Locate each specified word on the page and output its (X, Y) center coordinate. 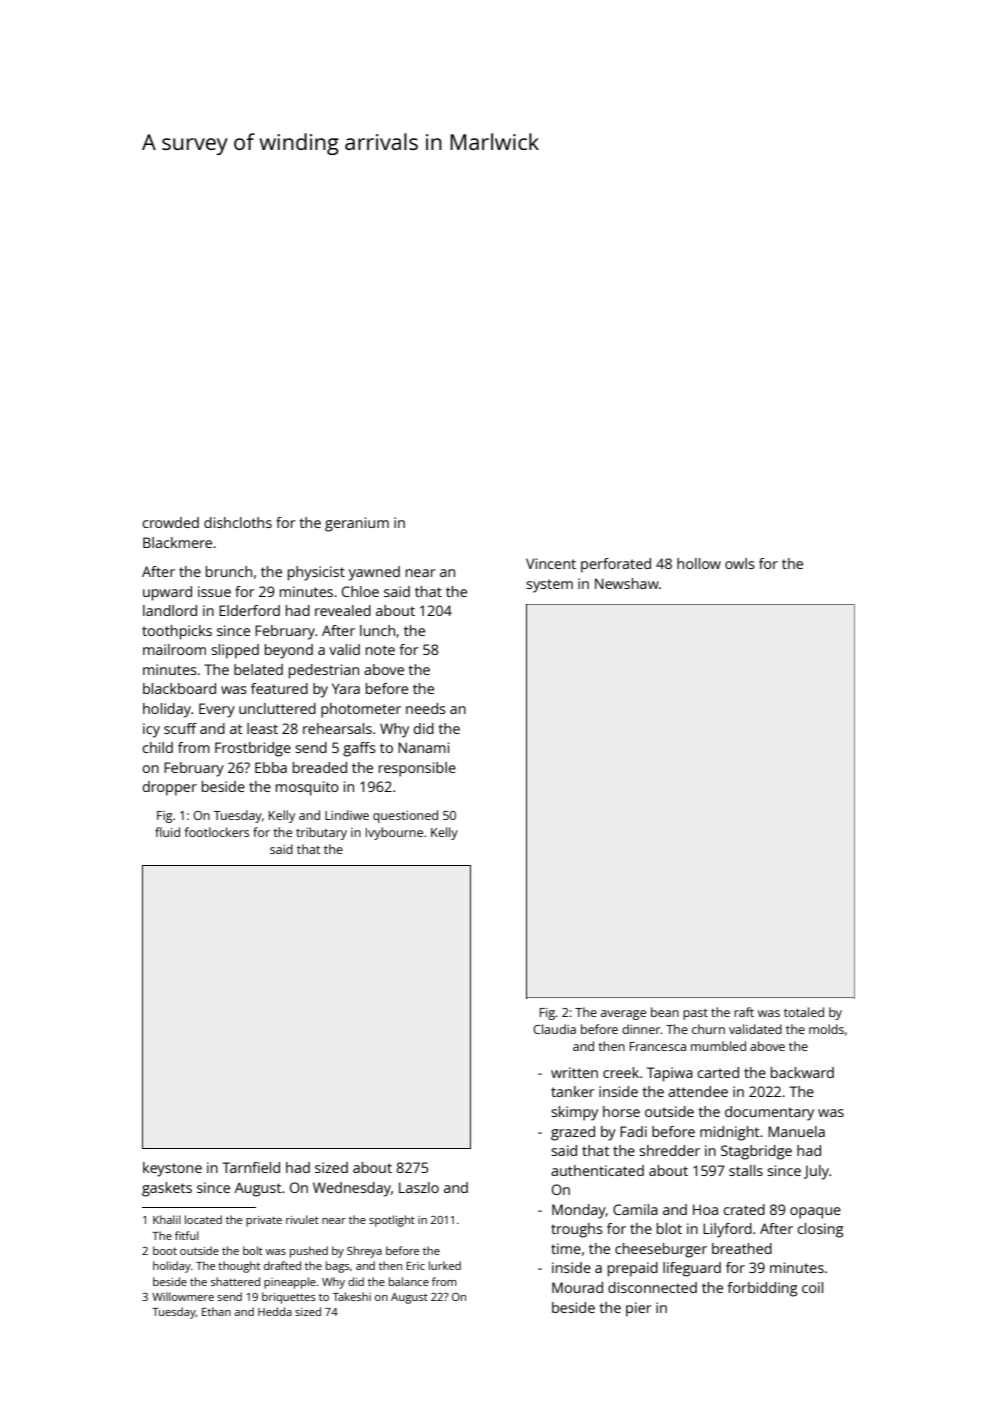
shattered (235, 1281)
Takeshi (352, 1296)
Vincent (551, 563)
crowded (170, 522)
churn (708, 1029)
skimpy (574, 1113)
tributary (321, 833)
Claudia (554, 1029)
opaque (815, 1213)
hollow (699, 563)
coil (812, 1287)
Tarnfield (251, 1167)
